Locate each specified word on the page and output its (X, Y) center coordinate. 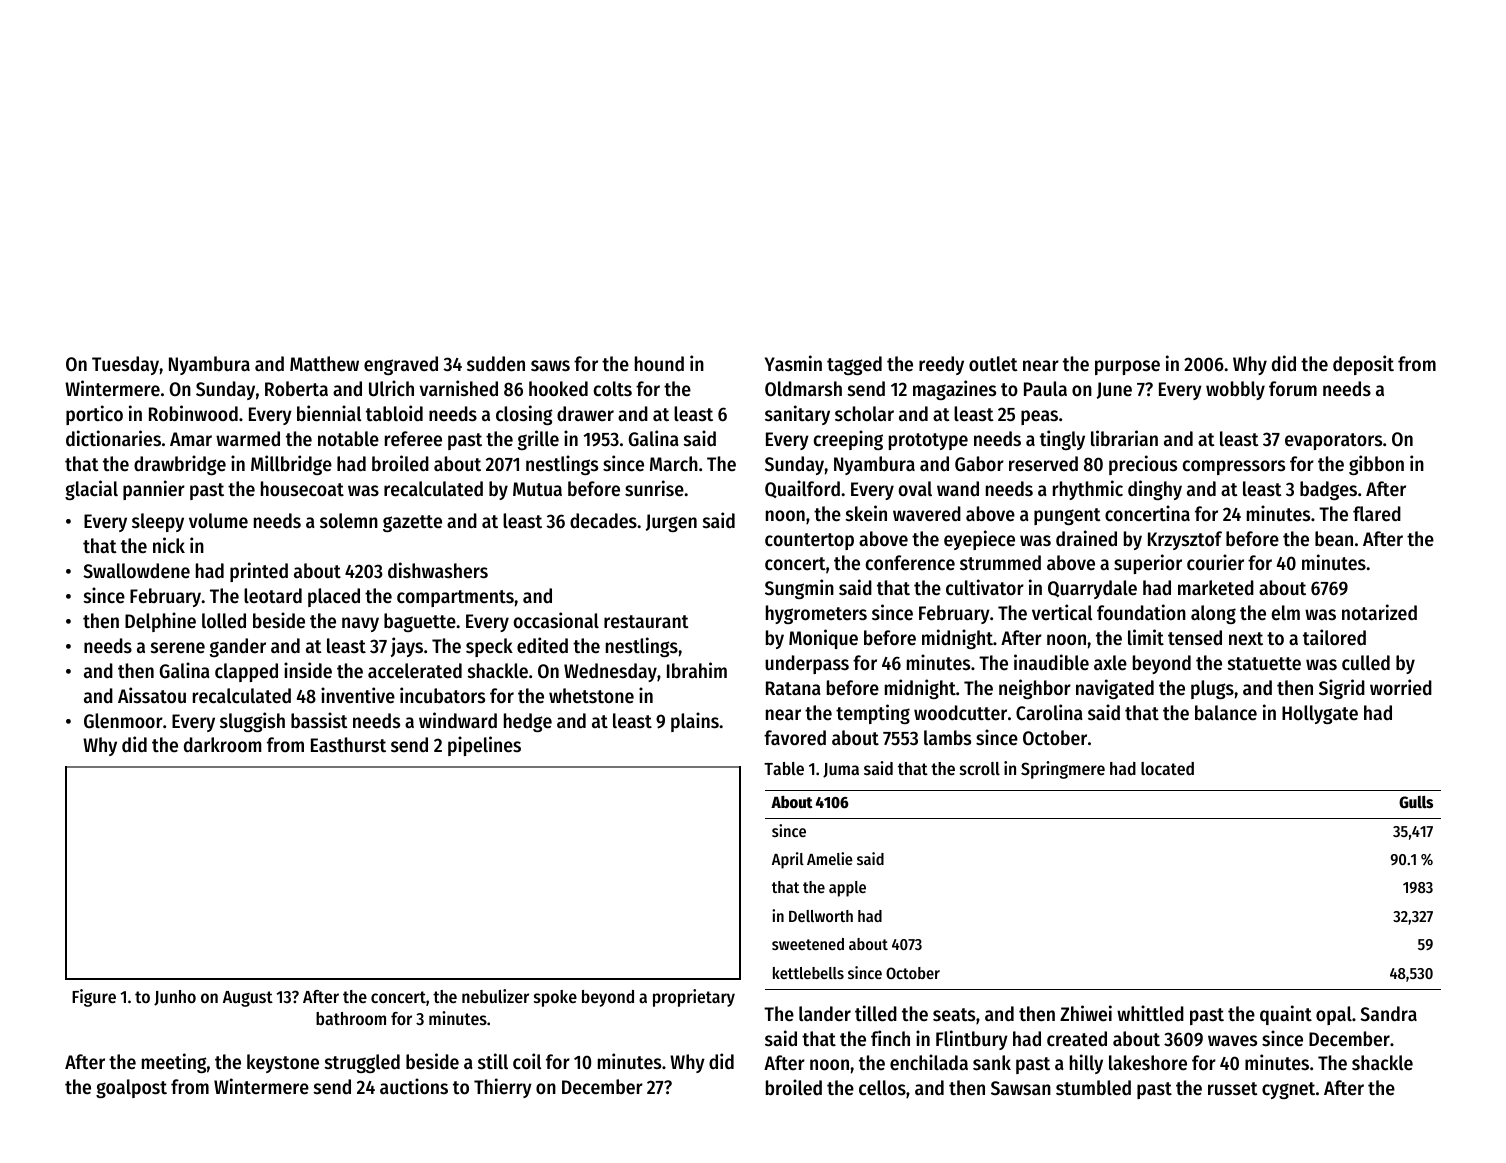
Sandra (1388, 1014)
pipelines (484, 746)
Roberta (296, 389)
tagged (854, 365)
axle (1110, 663)
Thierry (503, 1088)
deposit (1363, 365)
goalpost (131, 1088)
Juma (841, 770)
